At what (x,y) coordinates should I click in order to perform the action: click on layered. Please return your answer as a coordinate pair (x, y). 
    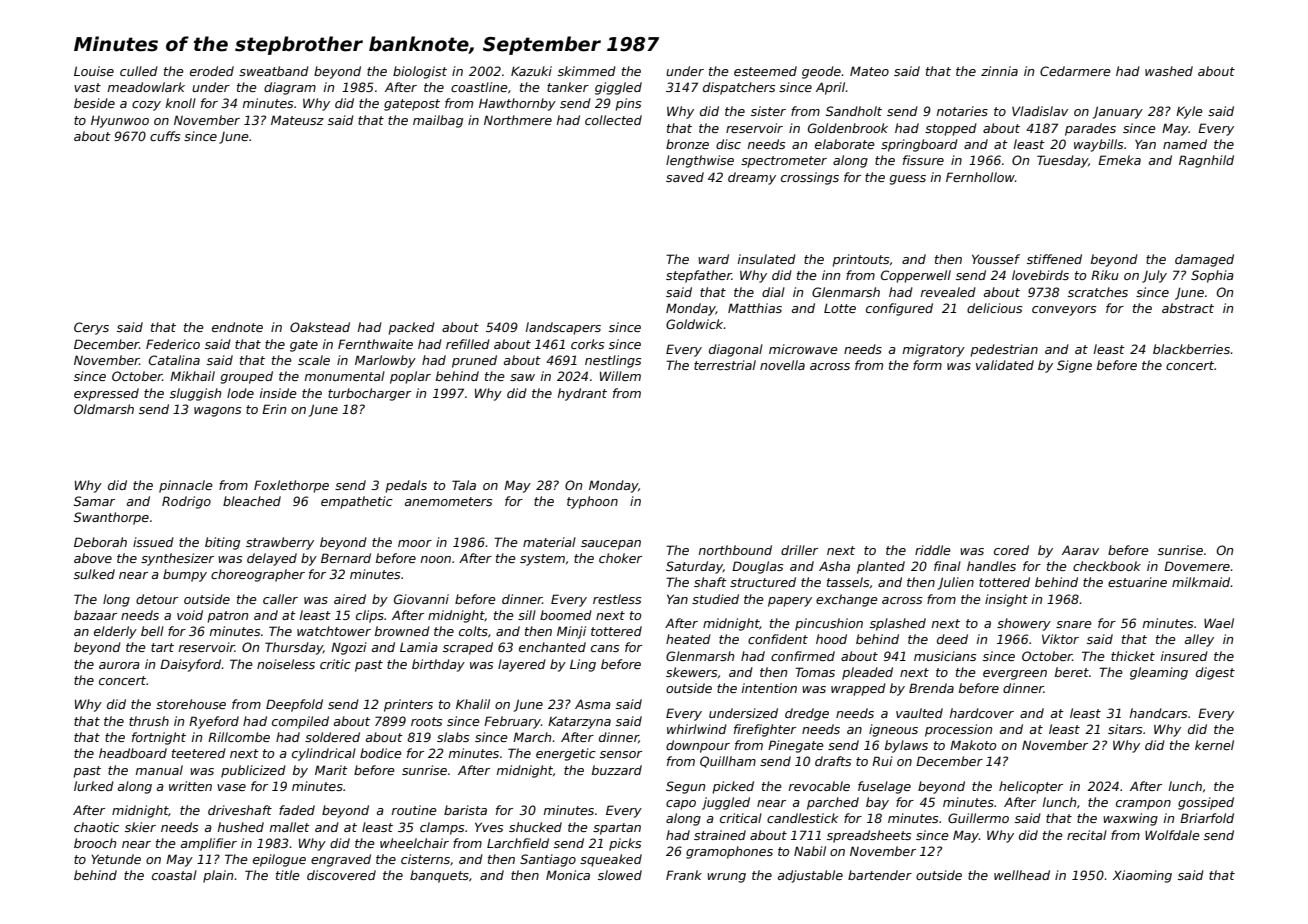
    Looking at the image, I should click on (522, 665).
